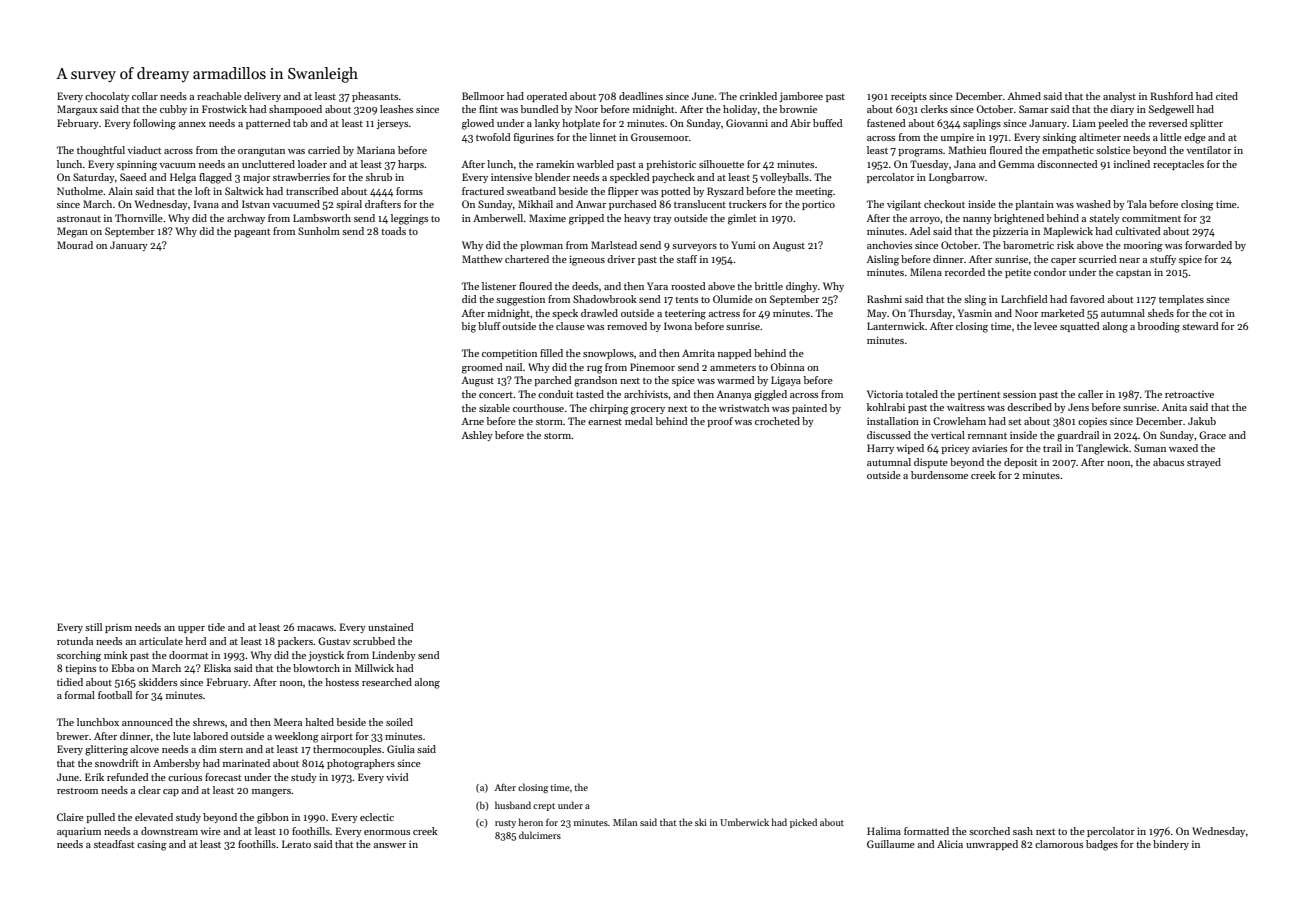  Describe the element at coordinates (469, 327) in the page. I see `big` at that location.
